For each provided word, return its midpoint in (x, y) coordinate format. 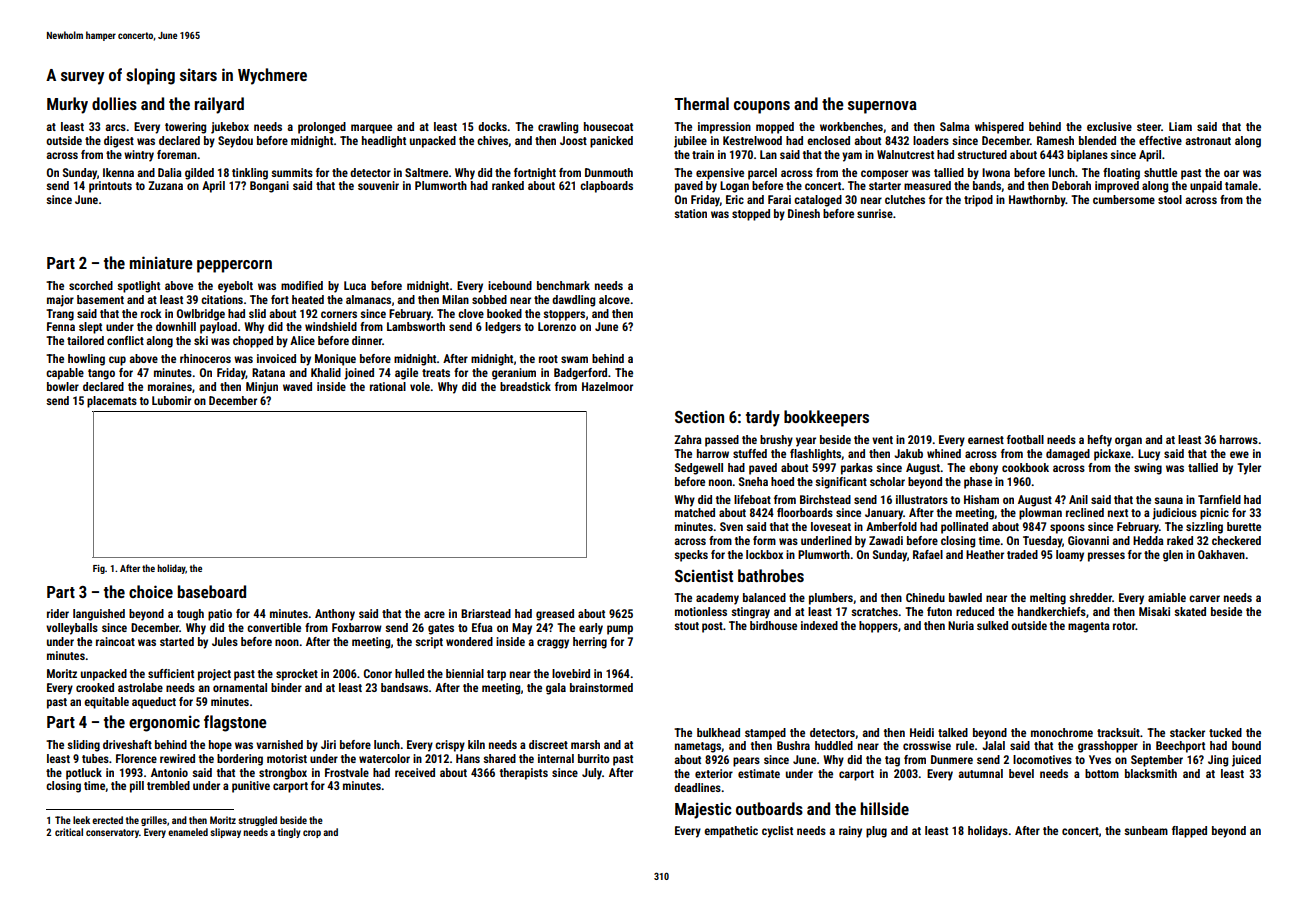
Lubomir (171, 400)
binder (286, 687)
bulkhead (718, 732)
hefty (1100, 441)
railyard (219, 105)
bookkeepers (826, 418)
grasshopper (1108, 747)
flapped (1189, 832)
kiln (476, 744)
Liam (1180, 126)
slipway (226, 833)
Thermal (701, 103)
